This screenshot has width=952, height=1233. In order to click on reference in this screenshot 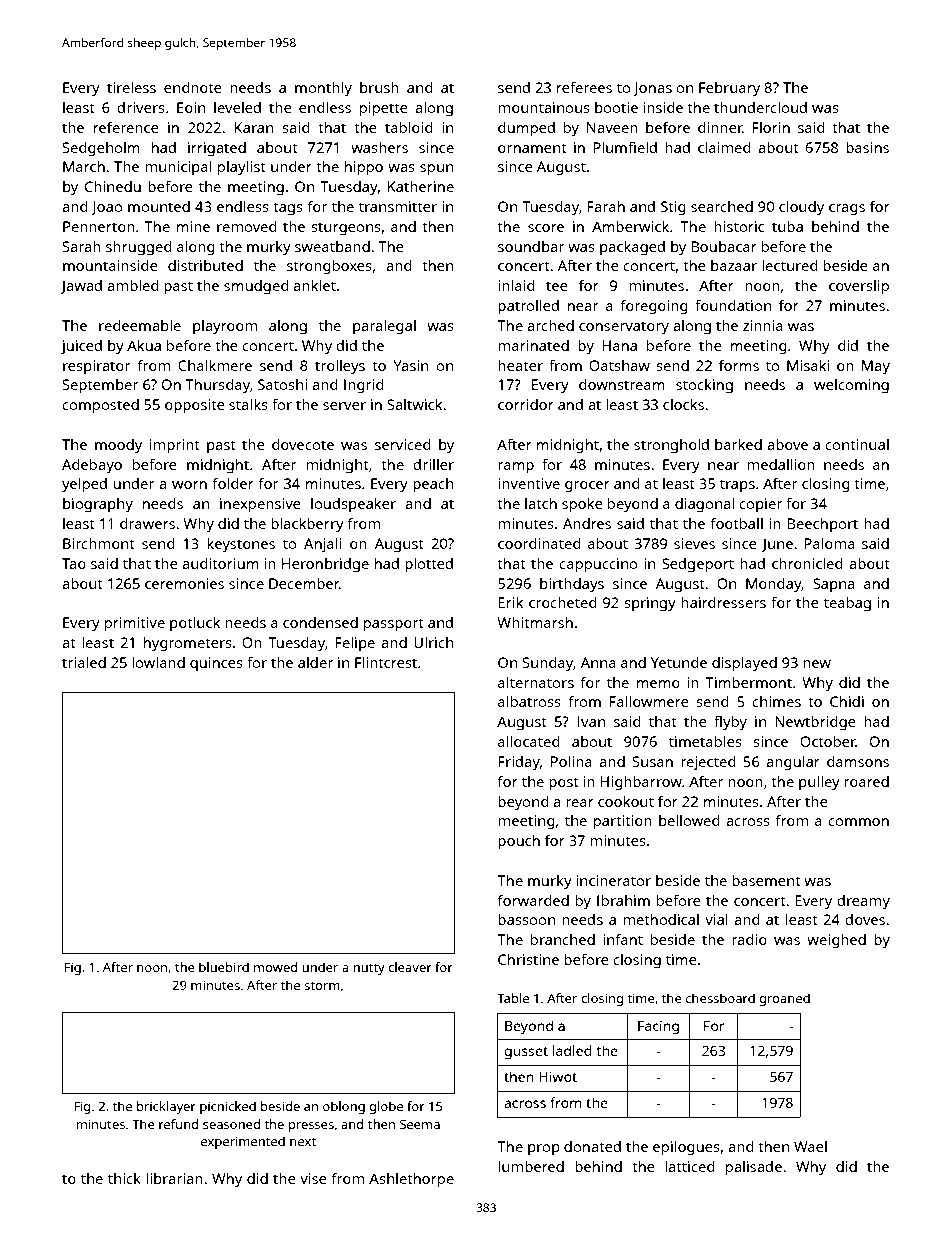, I will do `click(126, 127)`.
